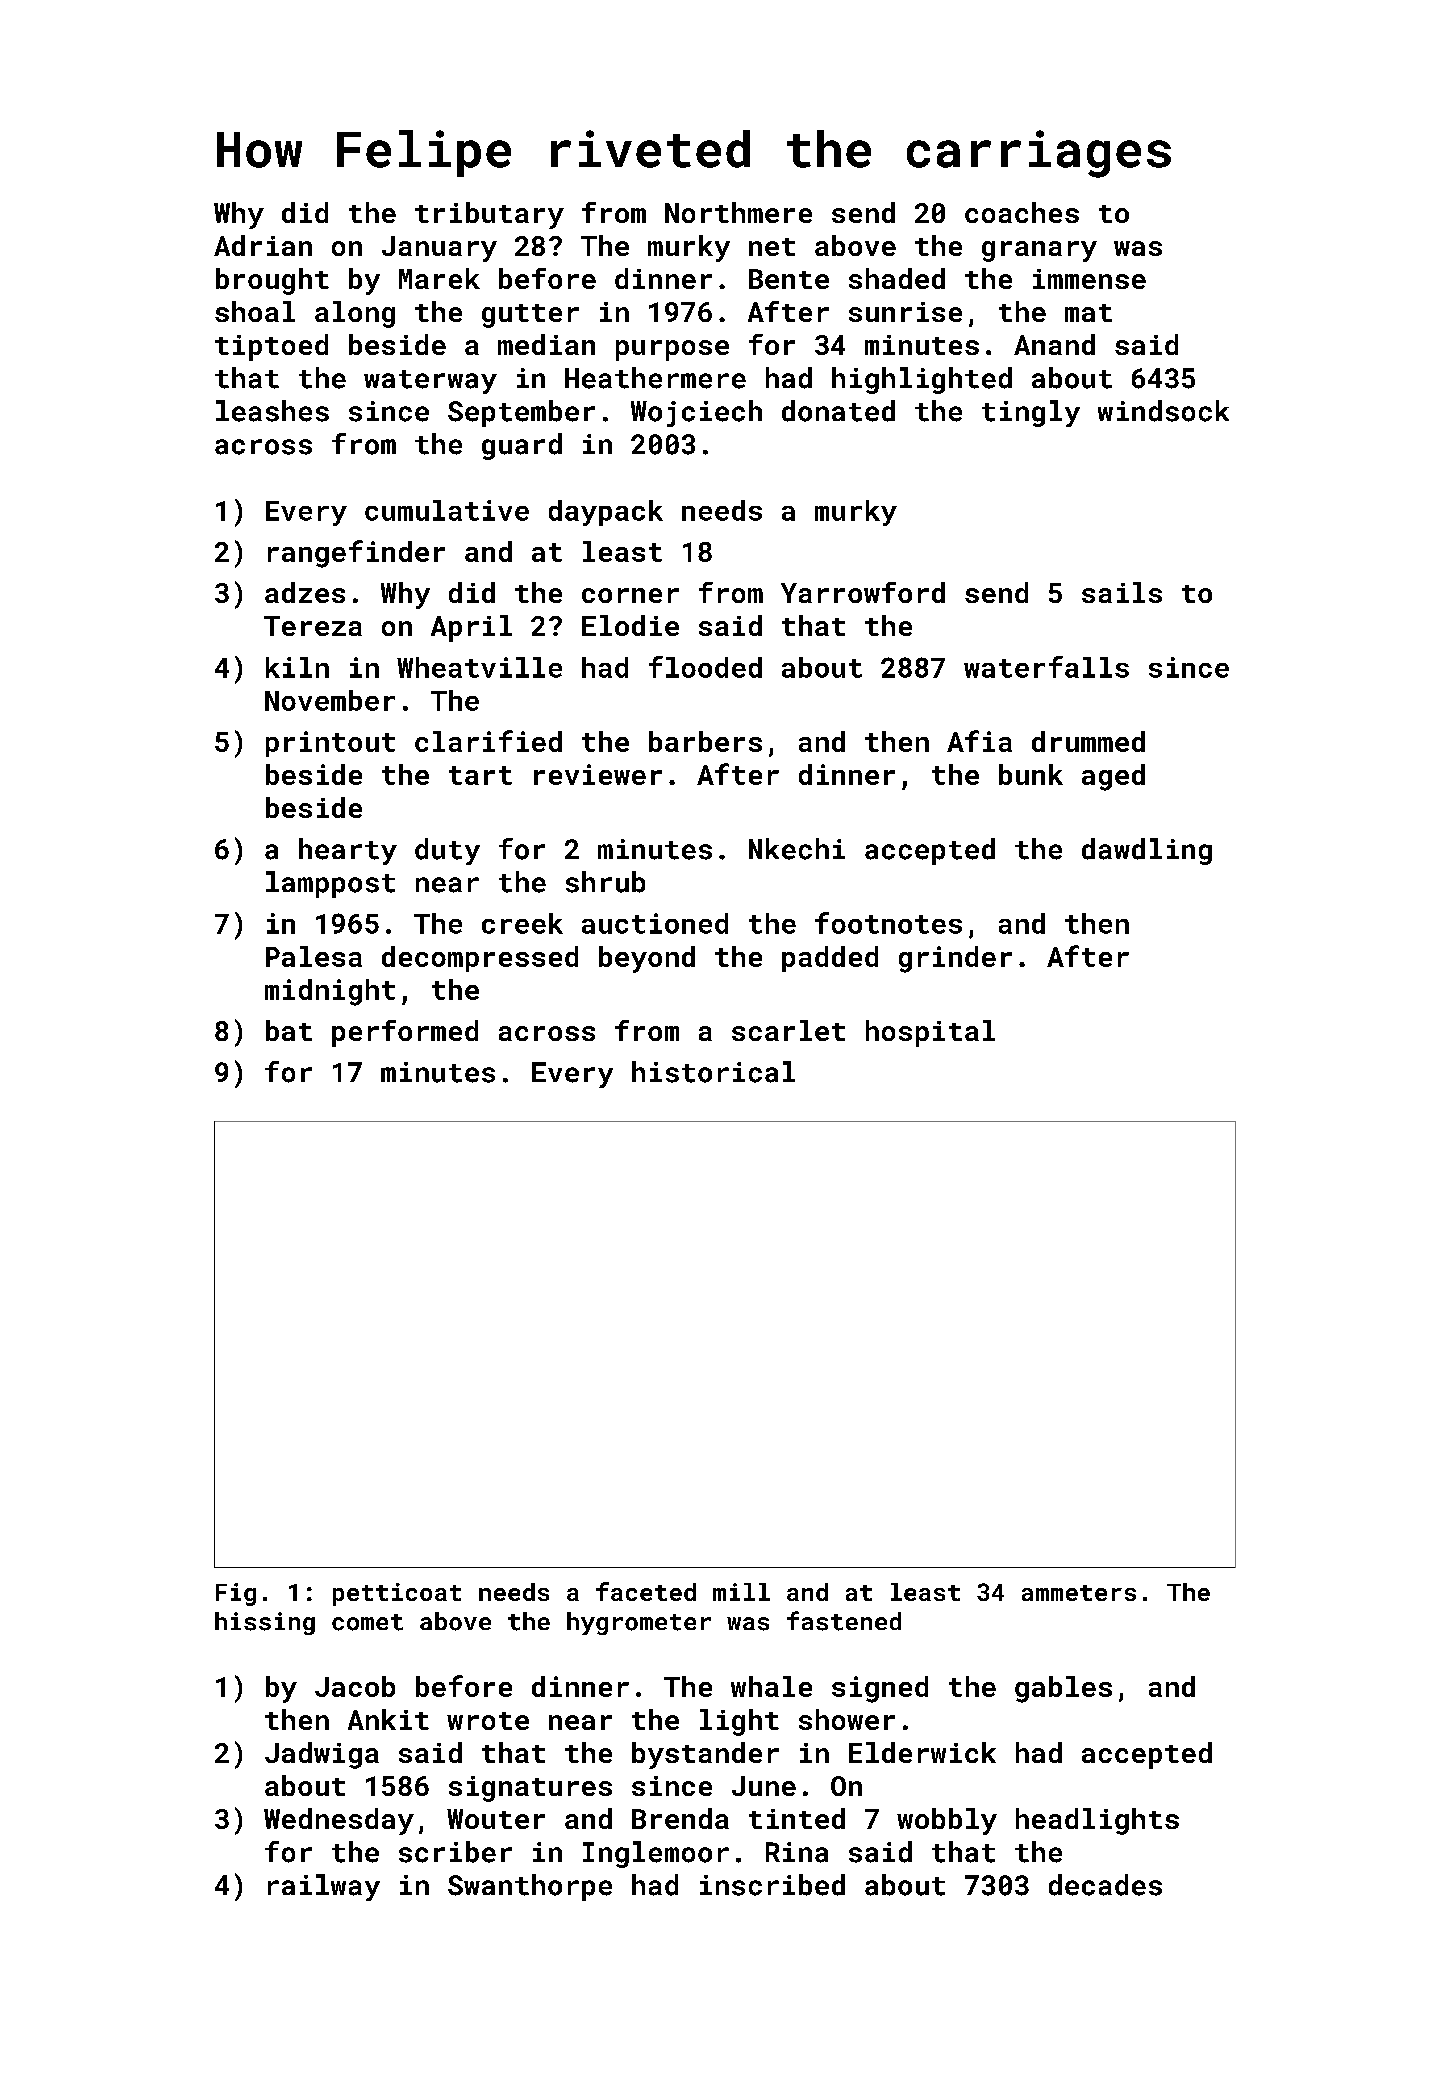 This screenshot has height=2100, width=1450. I want to click on coaches, so click(1022, 212).
